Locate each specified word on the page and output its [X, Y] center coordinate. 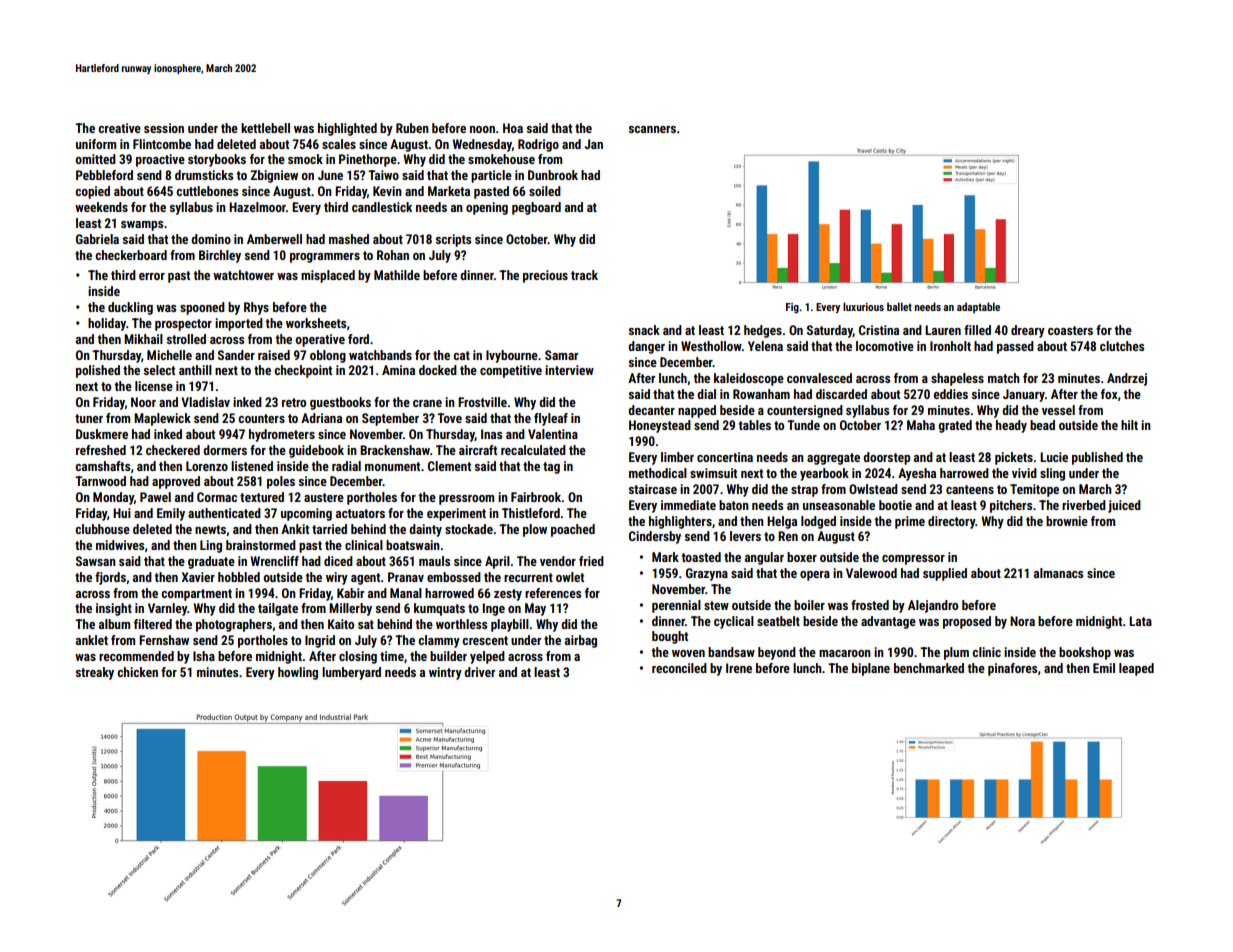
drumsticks [204, 175]
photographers [234, 625]
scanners [652, 129]
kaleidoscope [749, 379]
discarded [841, 394]
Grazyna [707, 574]
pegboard [536, 208]
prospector [183, 325]
